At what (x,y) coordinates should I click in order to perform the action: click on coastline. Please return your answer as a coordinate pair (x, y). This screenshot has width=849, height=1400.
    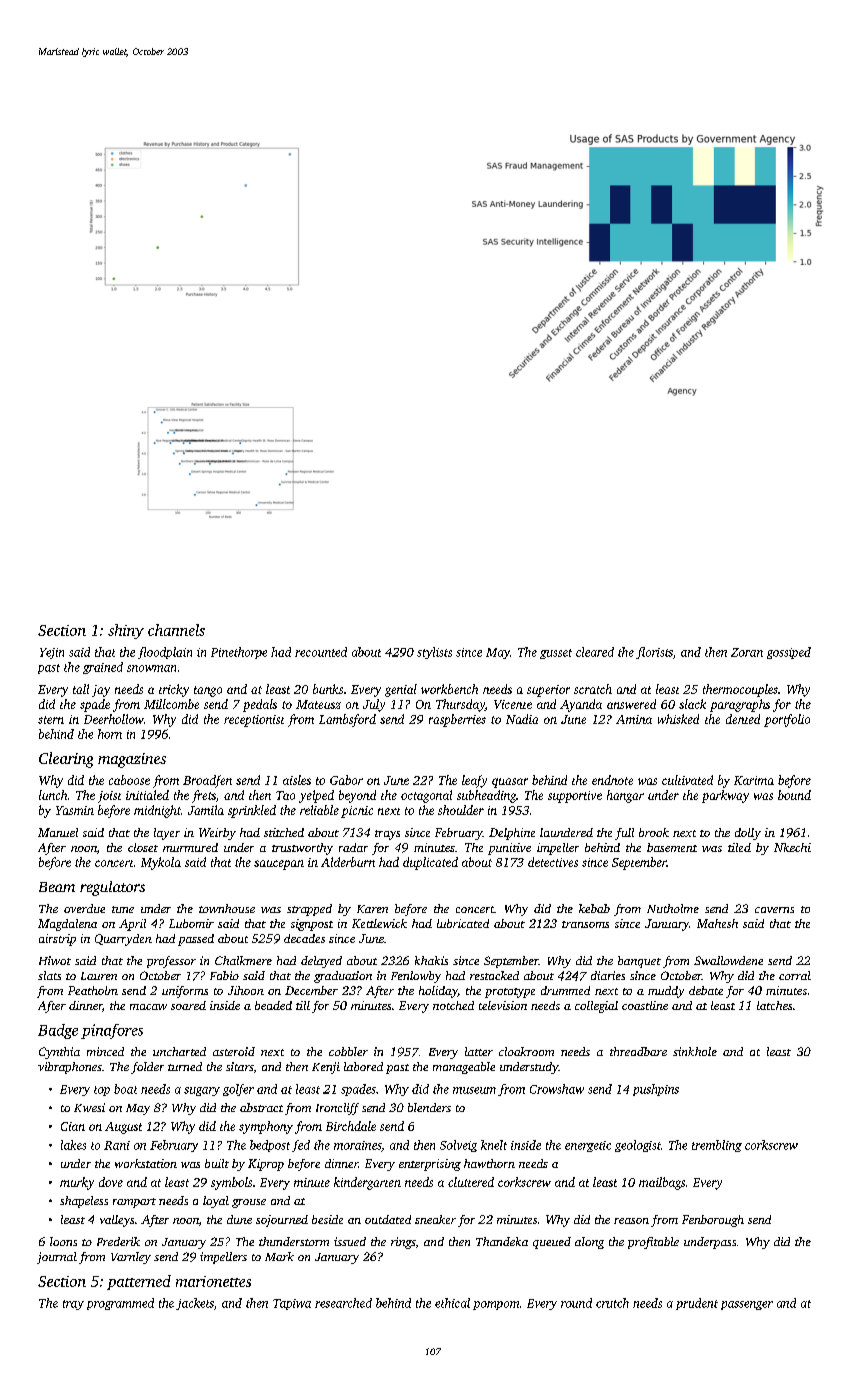
    Looking at the image, I should click on (645, 1005).
